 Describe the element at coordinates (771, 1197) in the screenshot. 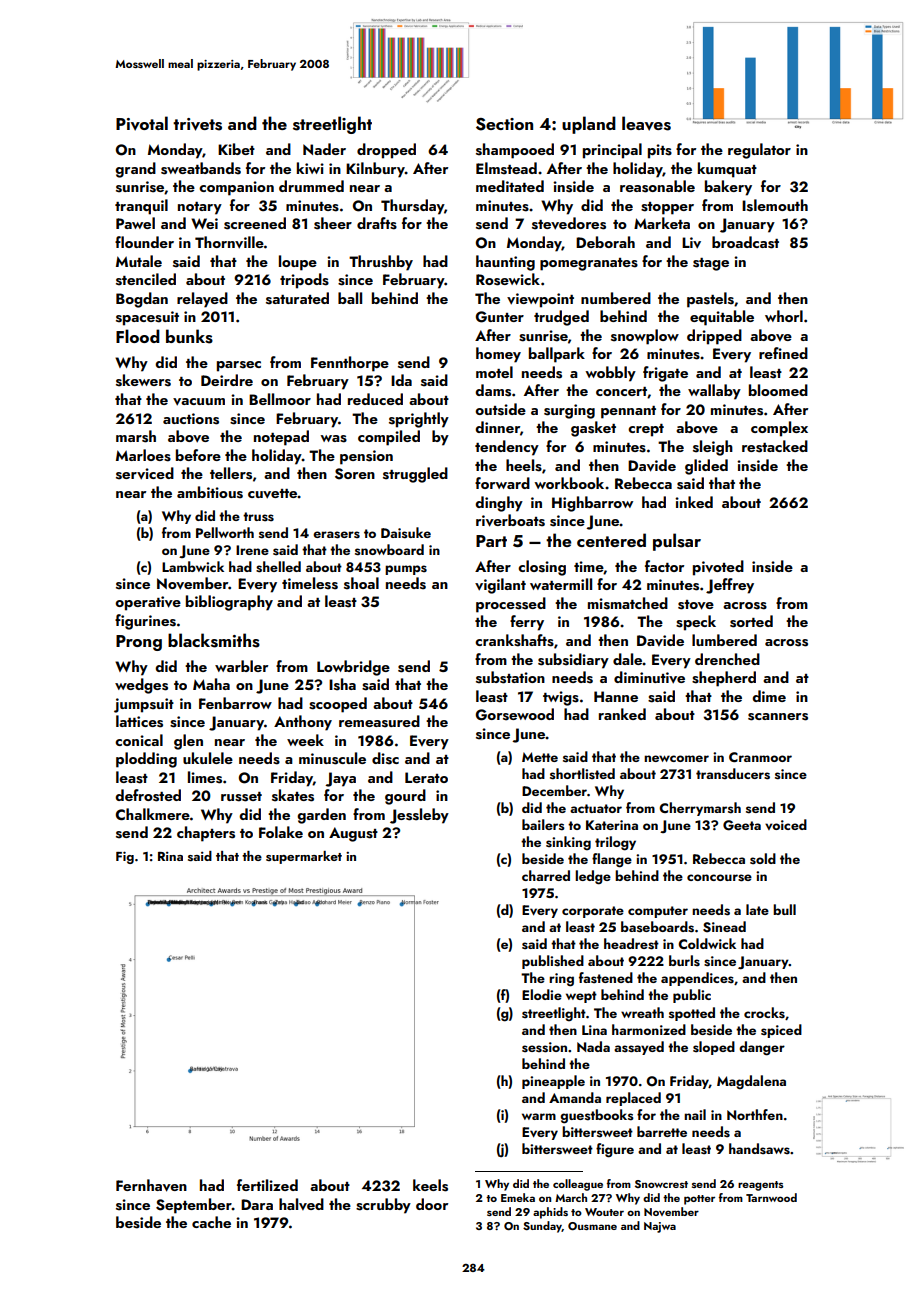

I see `Tarnwood` at that location.
